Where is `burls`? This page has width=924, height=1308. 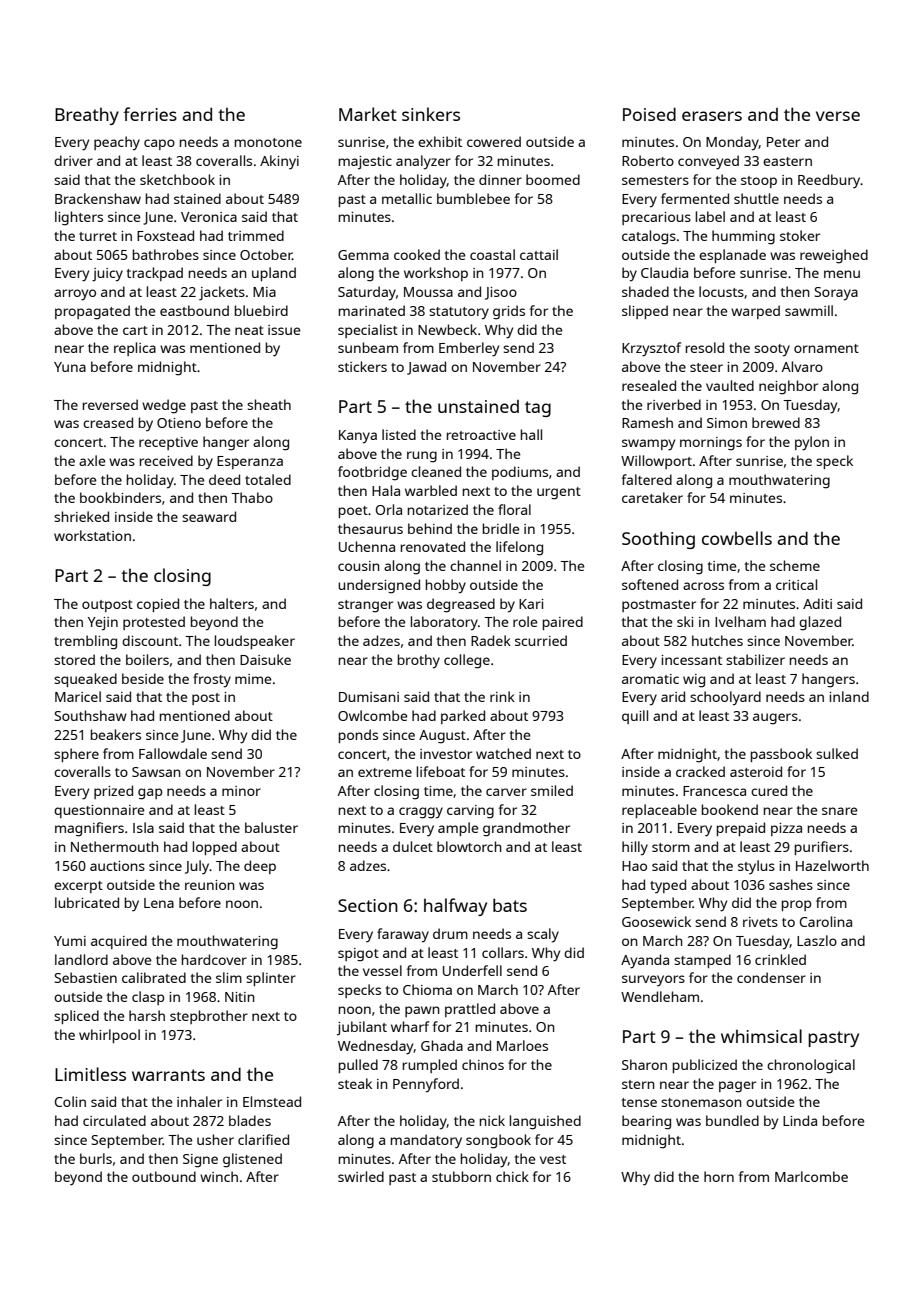 burls is located at coordinates (96, 1158).
